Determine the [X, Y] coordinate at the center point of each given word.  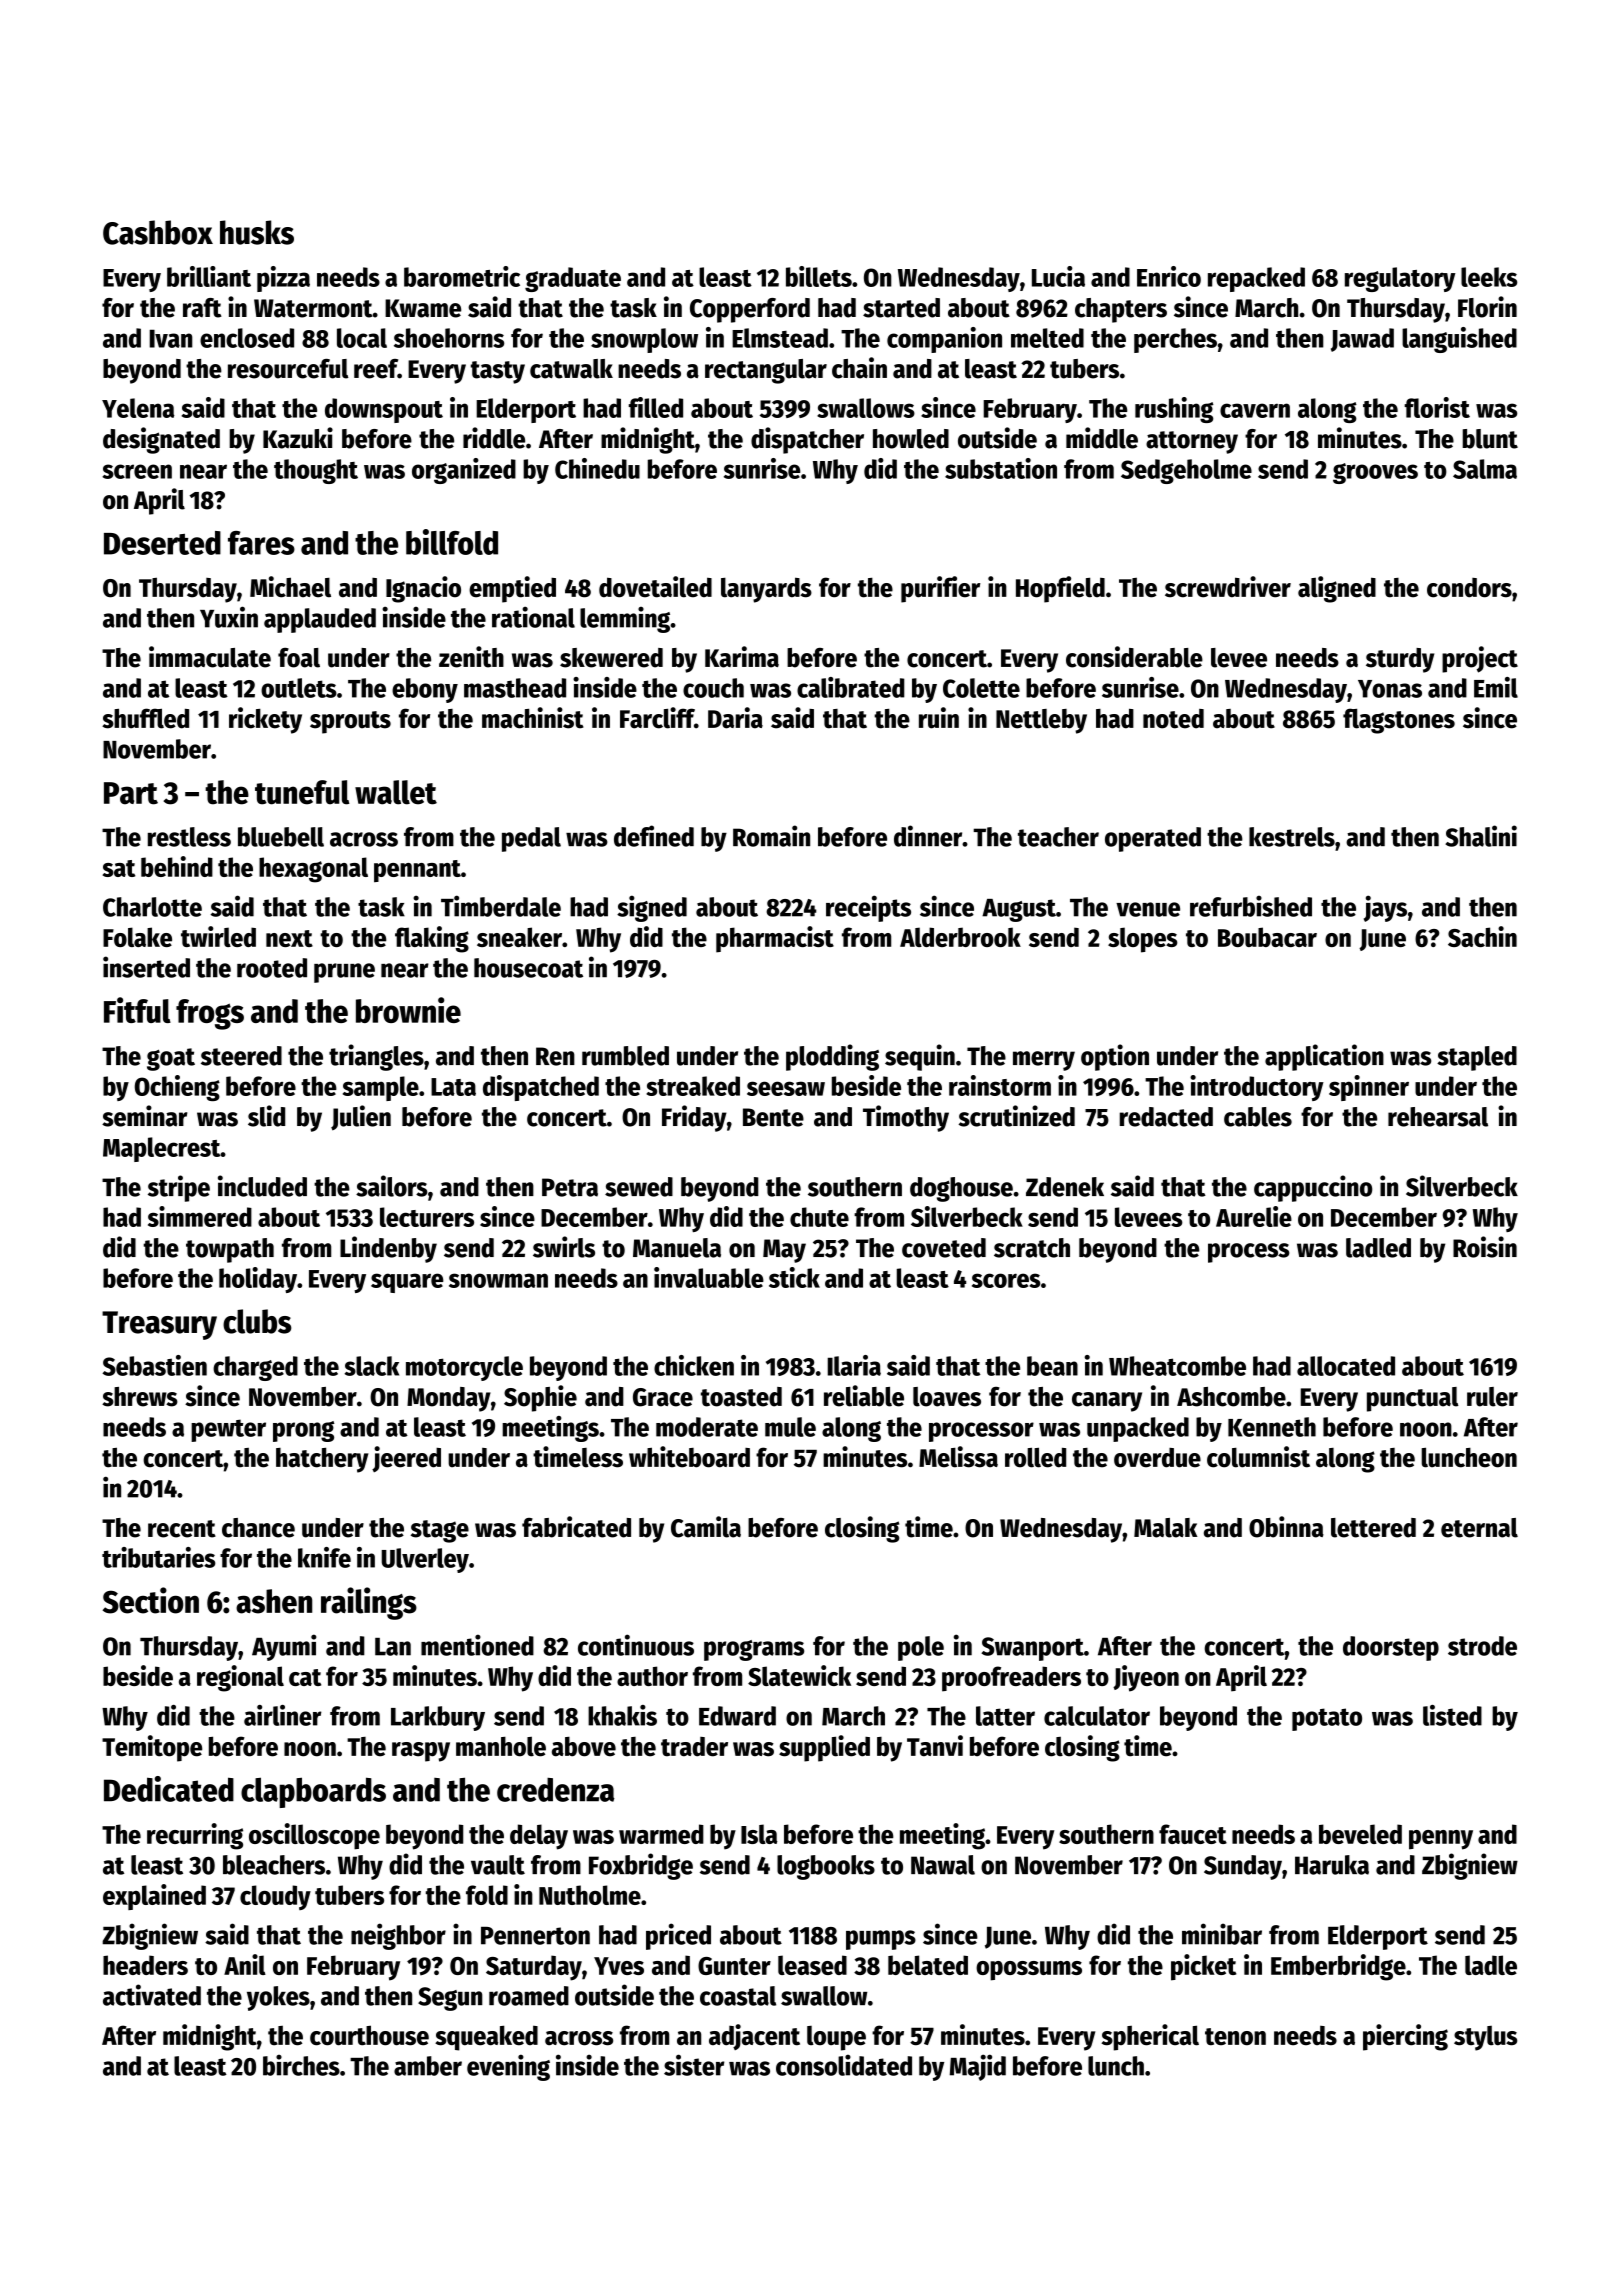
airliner [282, 1715]
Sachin [1482, 936]
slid [266, 1116]
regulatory [1400, 279]
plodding [832, 1057]
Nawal [943, 1865]
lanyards [766, 590]
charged [255, 1368]
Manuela [677, 1248]
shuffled [145, 718]
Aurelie [1254, 1216]
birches [301, 2065]
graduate [573, 279]
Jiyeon [1146, 1678]
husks [257, 232]
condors [1469, 588]
